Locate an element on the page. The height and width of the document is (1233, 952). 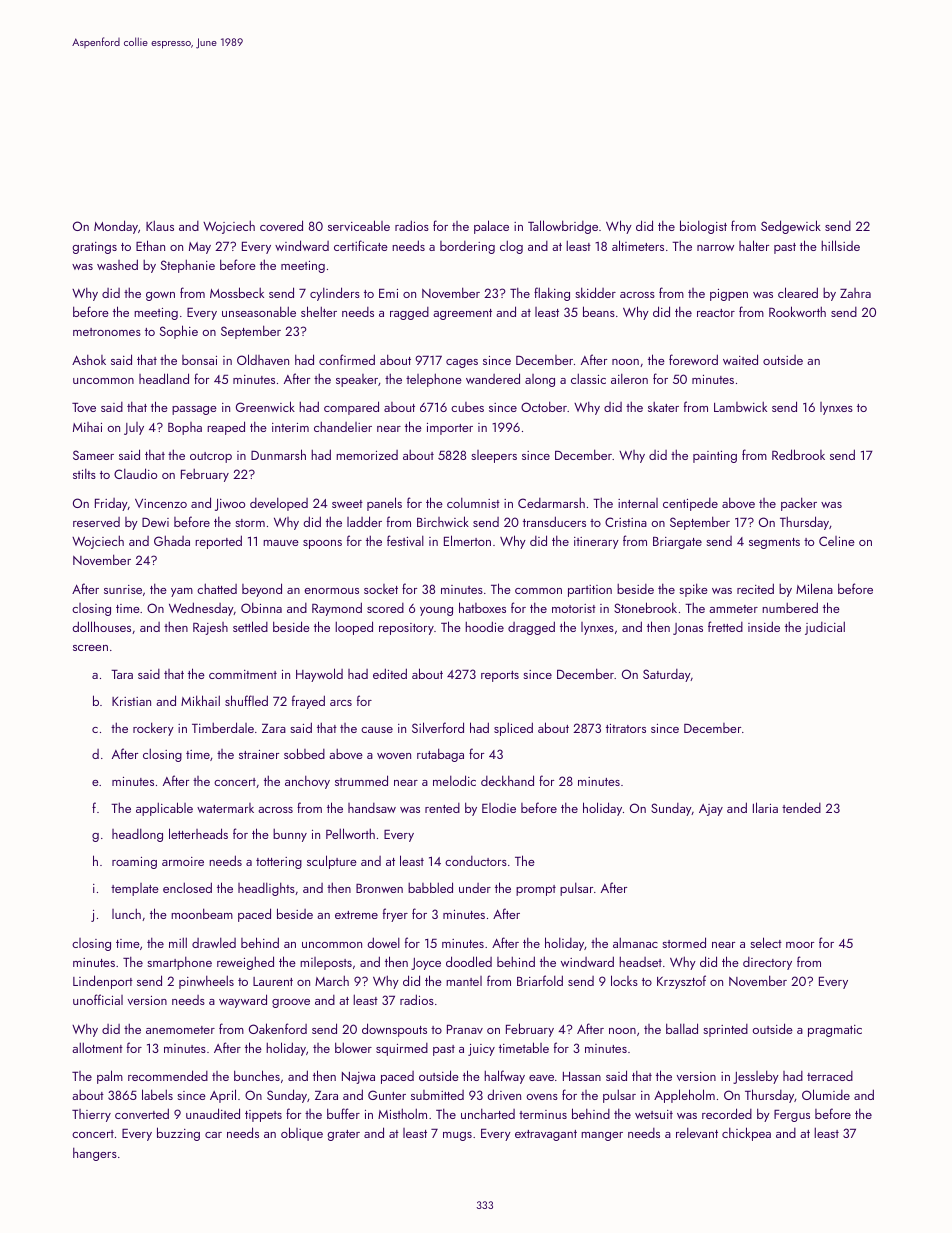
painting is located at coordinates (715, 457).
